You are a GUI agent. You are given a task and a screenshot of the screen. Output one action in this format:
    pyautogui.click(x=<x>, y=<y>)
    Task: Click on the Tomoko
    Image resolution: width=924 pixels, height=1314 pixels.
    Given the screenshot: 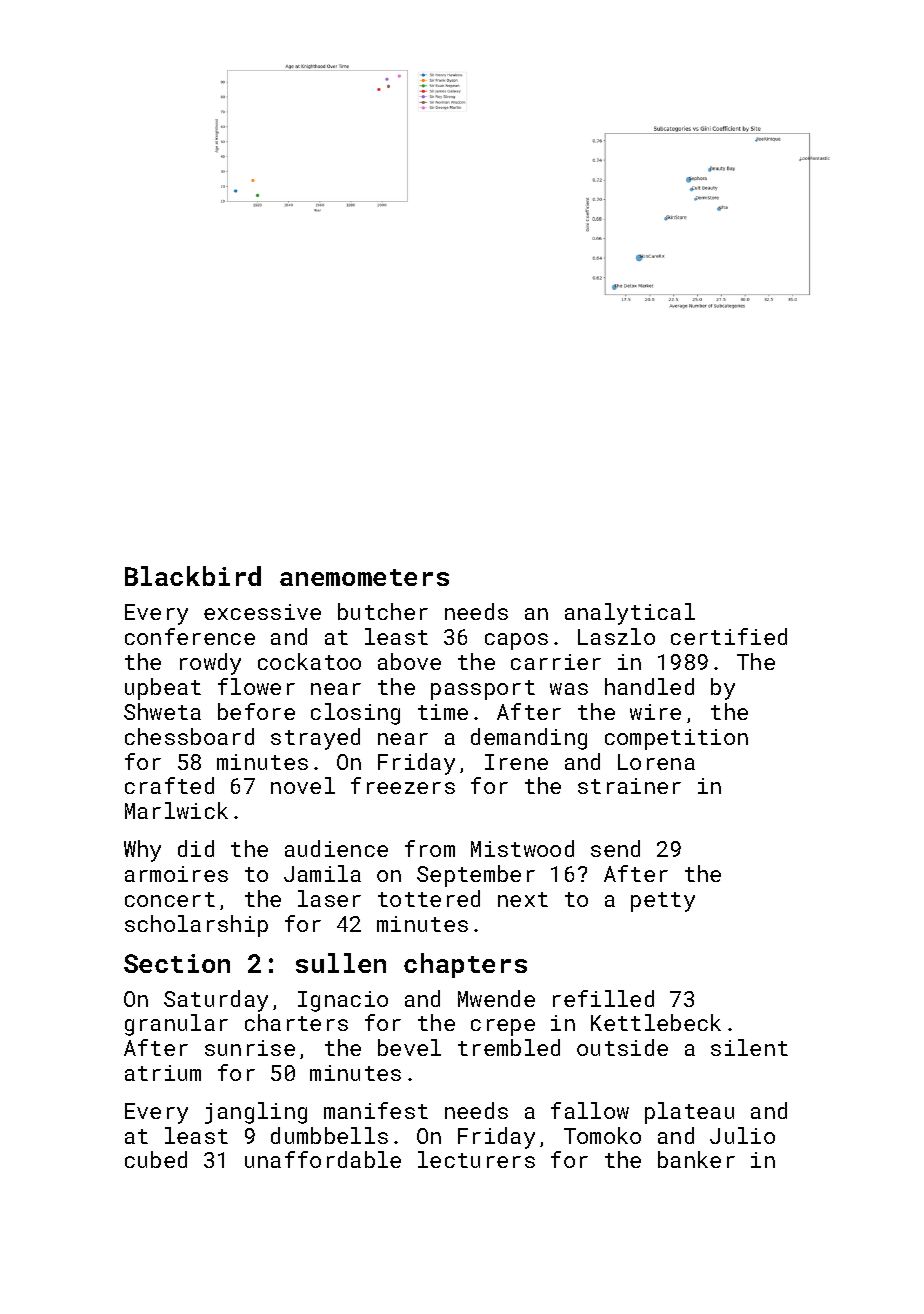 What is the action you would take?
    pyautogui.click(x=602, y=1135)
